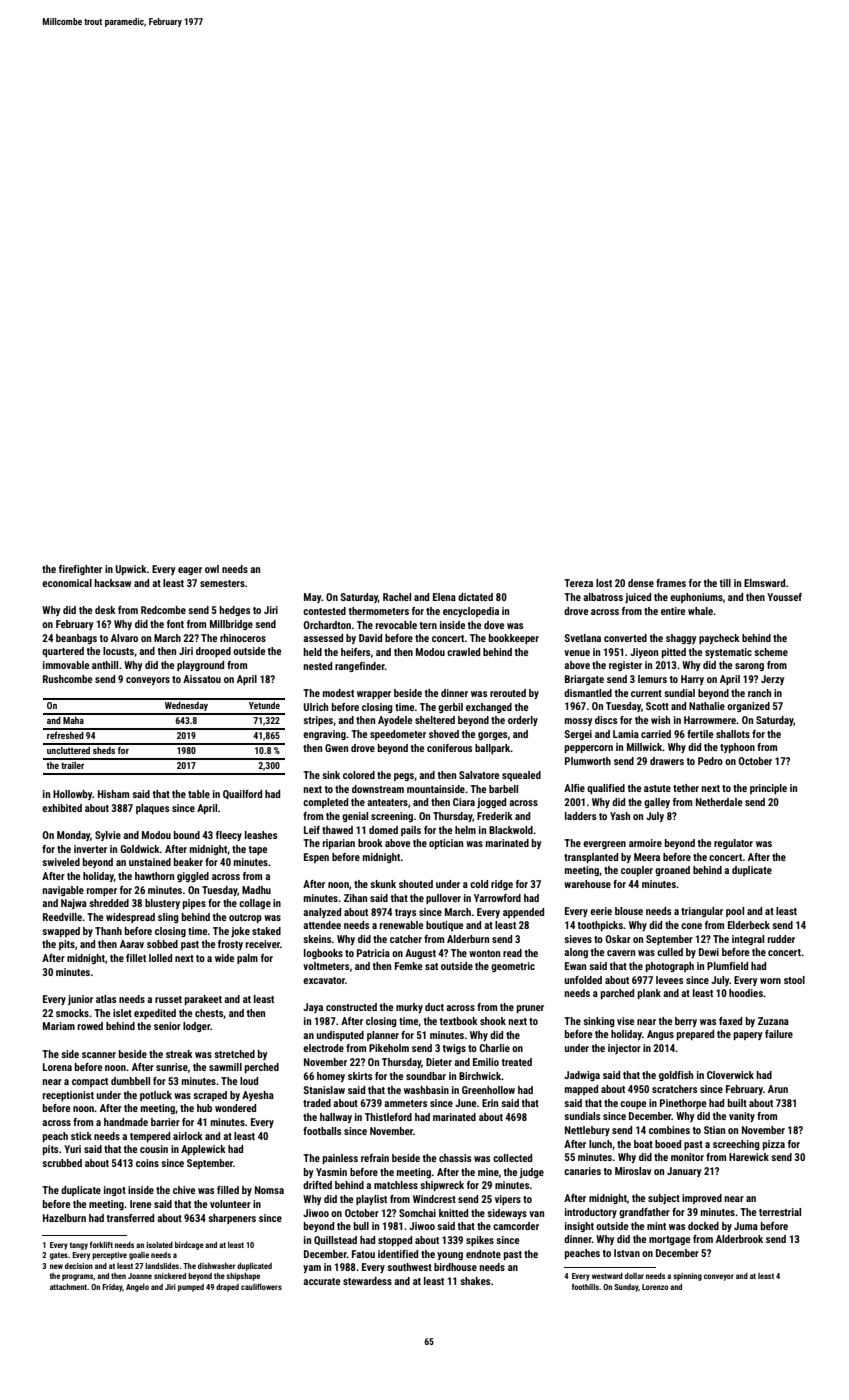 This document has width=849, height=1400. Describe the element at coordinates (725, 583) in the document. I see `till` at that location.
